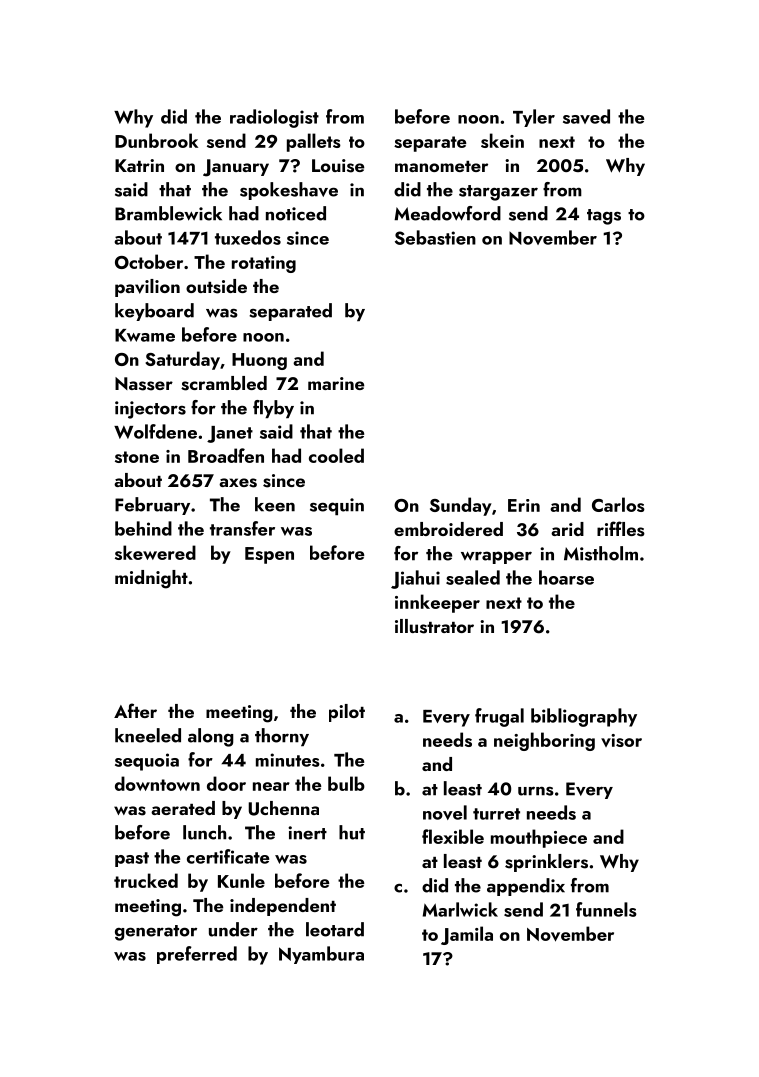  Describe the element at coordinates (584, 717) in the document. I see `bibliography` at that location.
